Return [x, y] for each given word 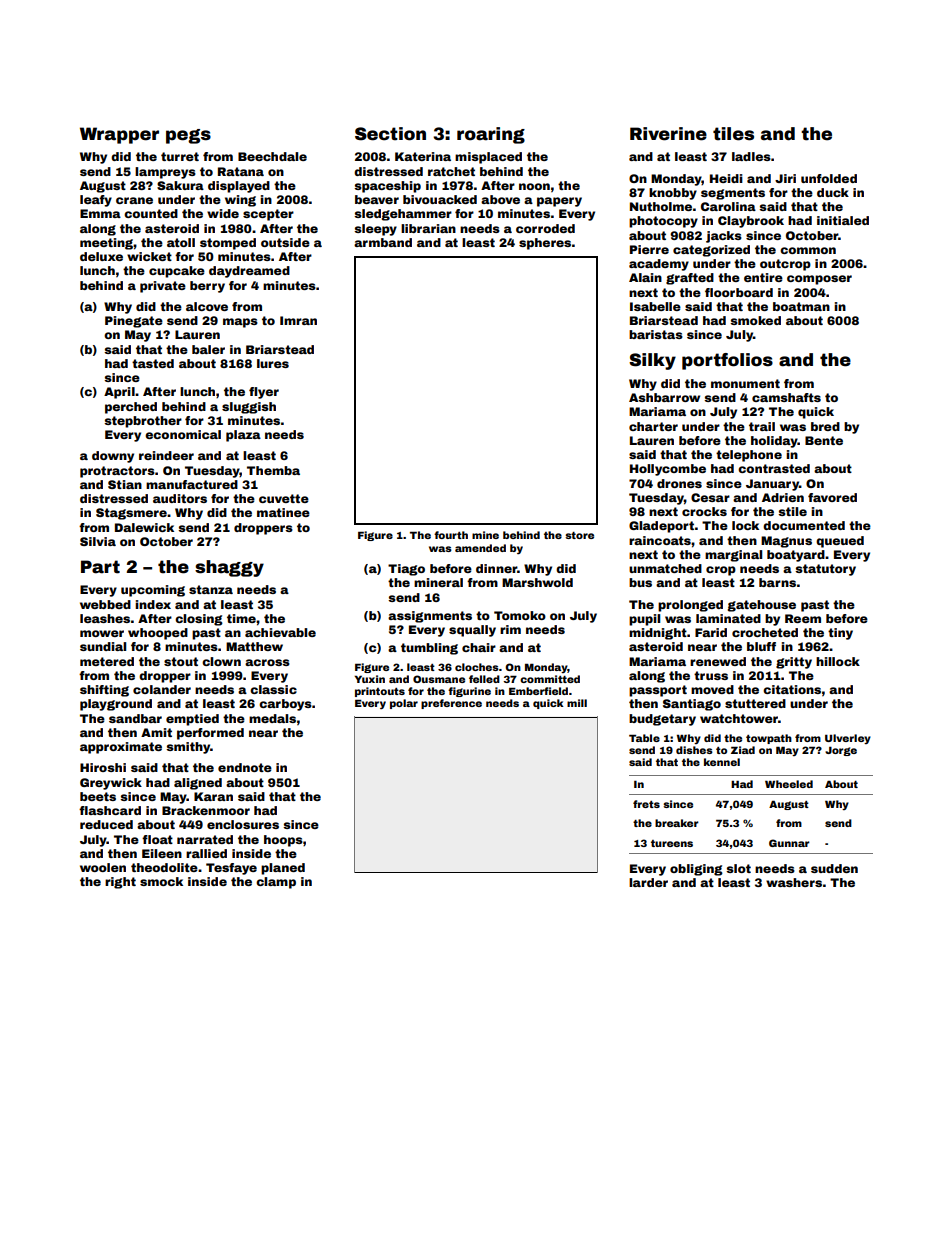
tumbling [429, 649]
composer [819, 280]
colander [162, 689]
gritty [794, 663]
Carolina [728, 206]
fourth [451, 535]
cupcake [177, 272]
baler [208, 349]
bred [825, 426]
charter [653, 426]
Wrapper [119, 135]
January [772, 485]
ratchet [451, 171]
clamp [276, 883]
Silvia [98, 541]
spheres [545, 244]
